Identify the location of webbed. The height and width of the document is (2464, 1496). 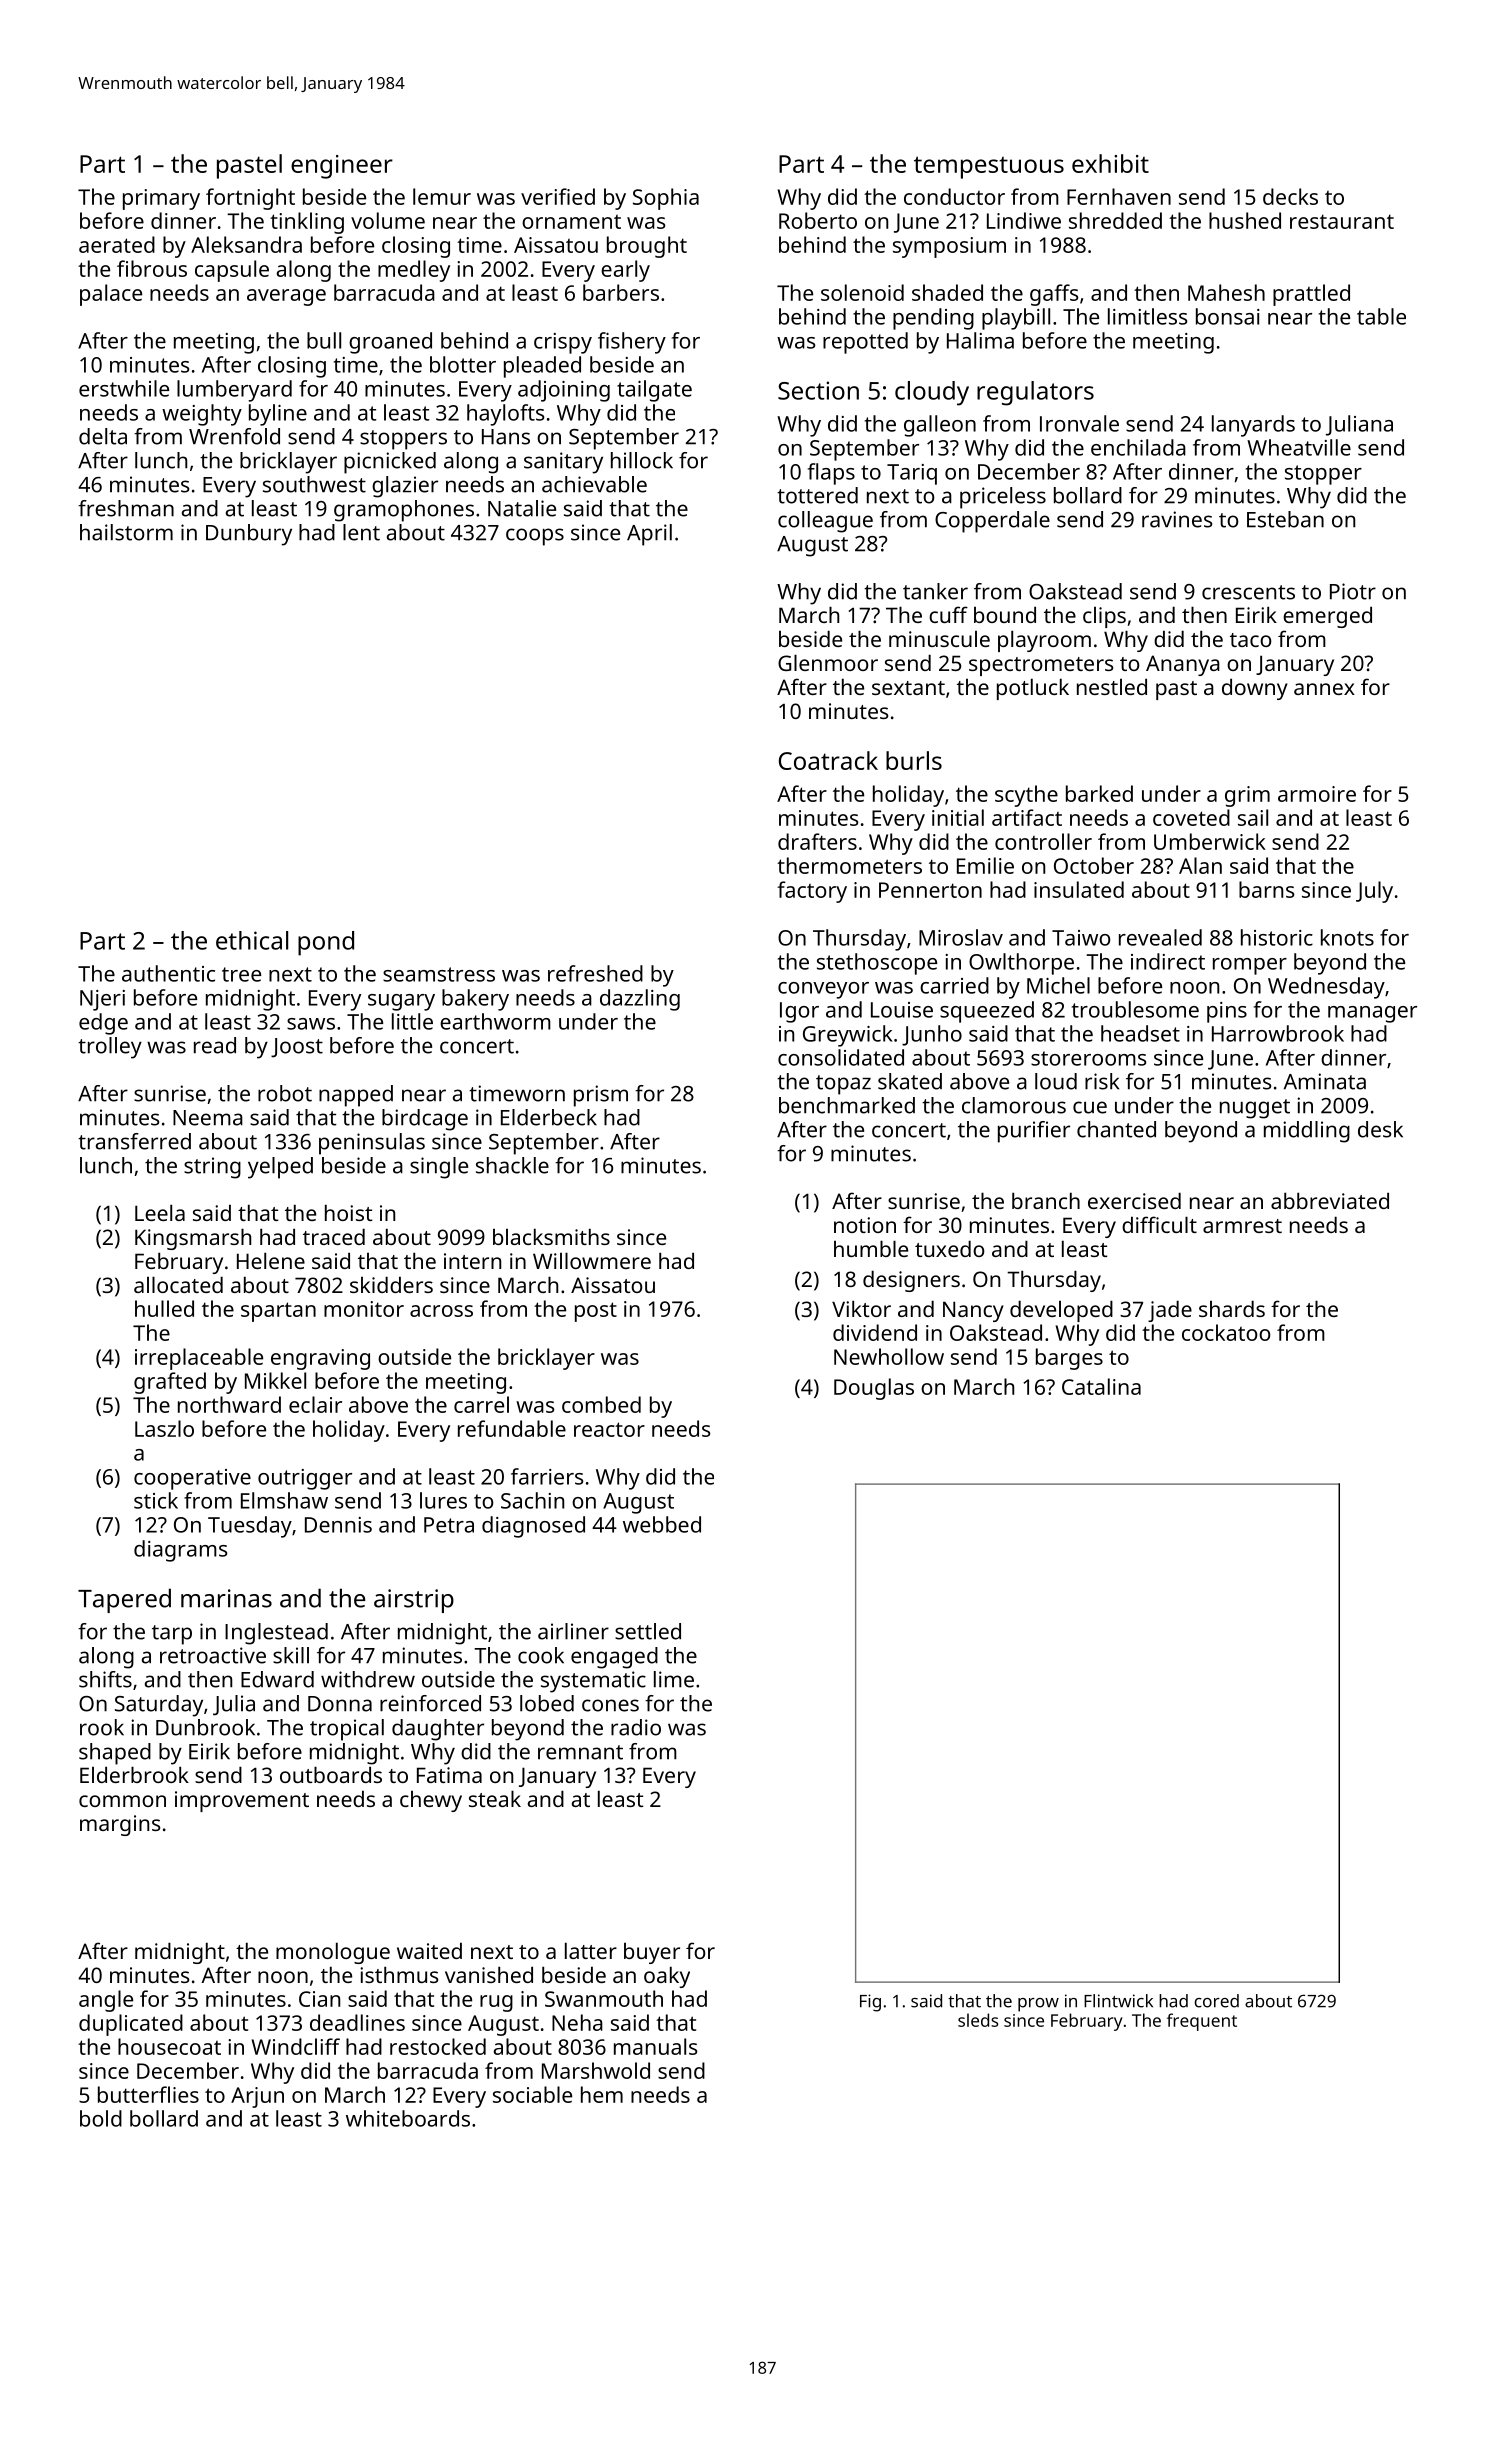
(662, 1524).
